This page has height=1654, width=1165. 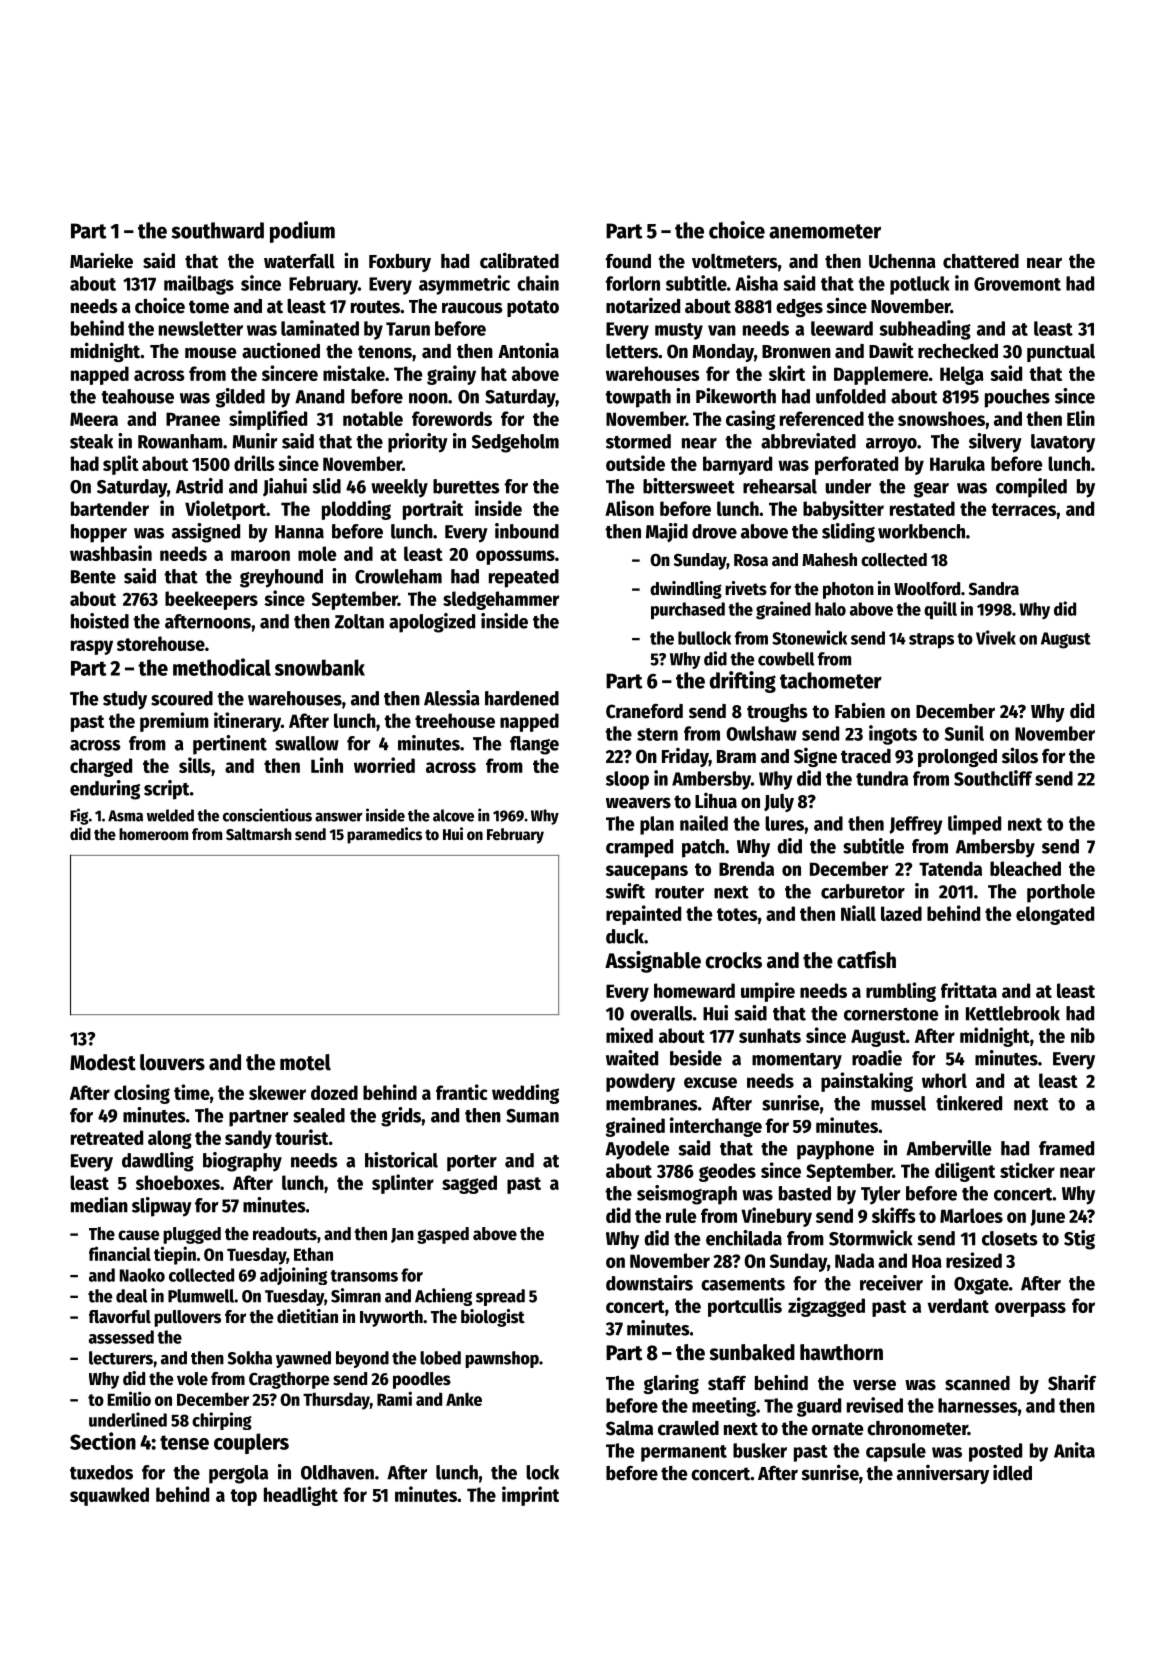 I want to click on plan, so click(x=657, y=825).
